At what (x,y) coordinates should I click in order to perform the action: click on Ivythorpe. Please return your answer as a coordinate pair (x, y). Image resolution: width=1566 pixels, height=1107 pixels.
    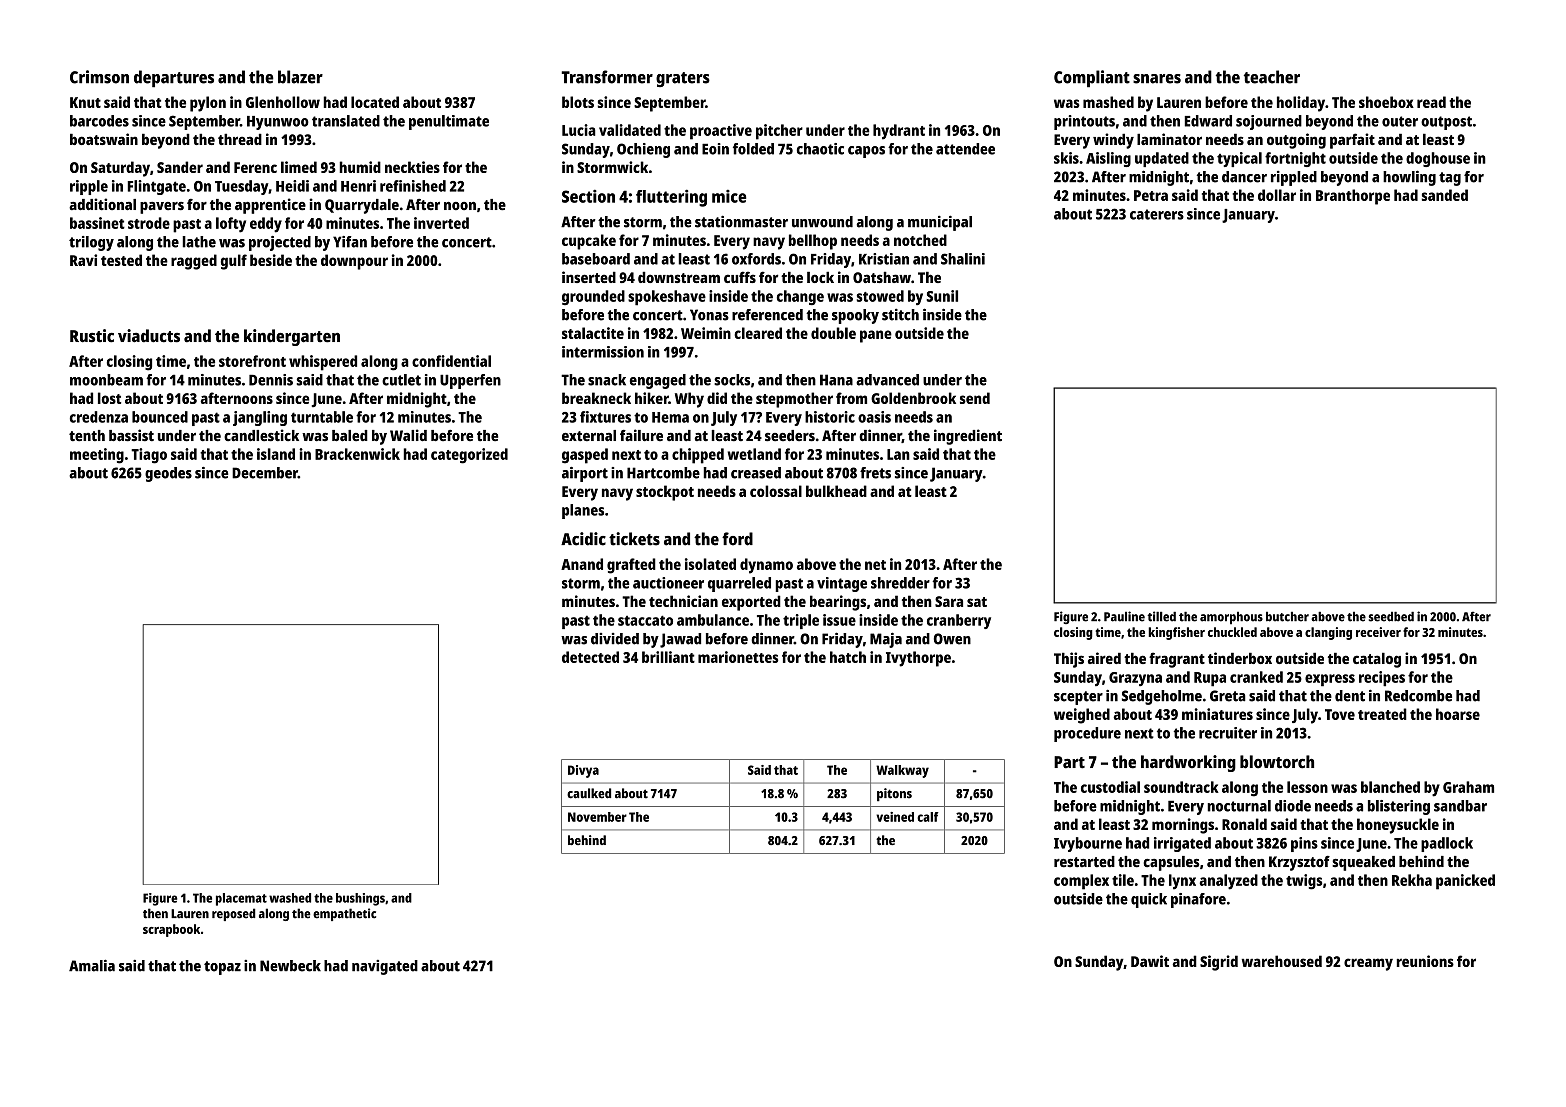
    Looking at the image, I should click on (918, 659).
